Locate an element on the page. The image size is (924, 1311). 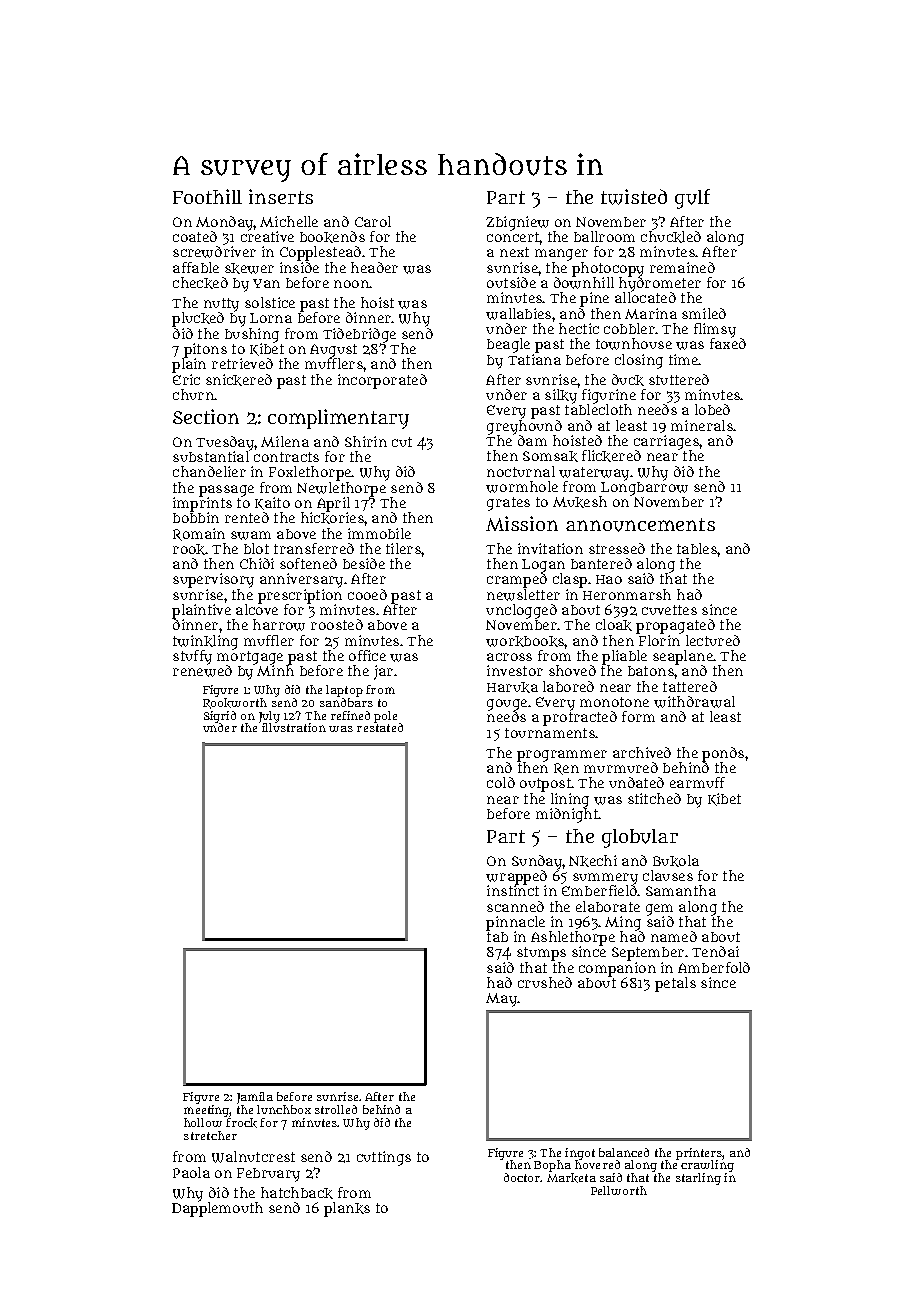
ingot is located at coordinates (580, 1154).
